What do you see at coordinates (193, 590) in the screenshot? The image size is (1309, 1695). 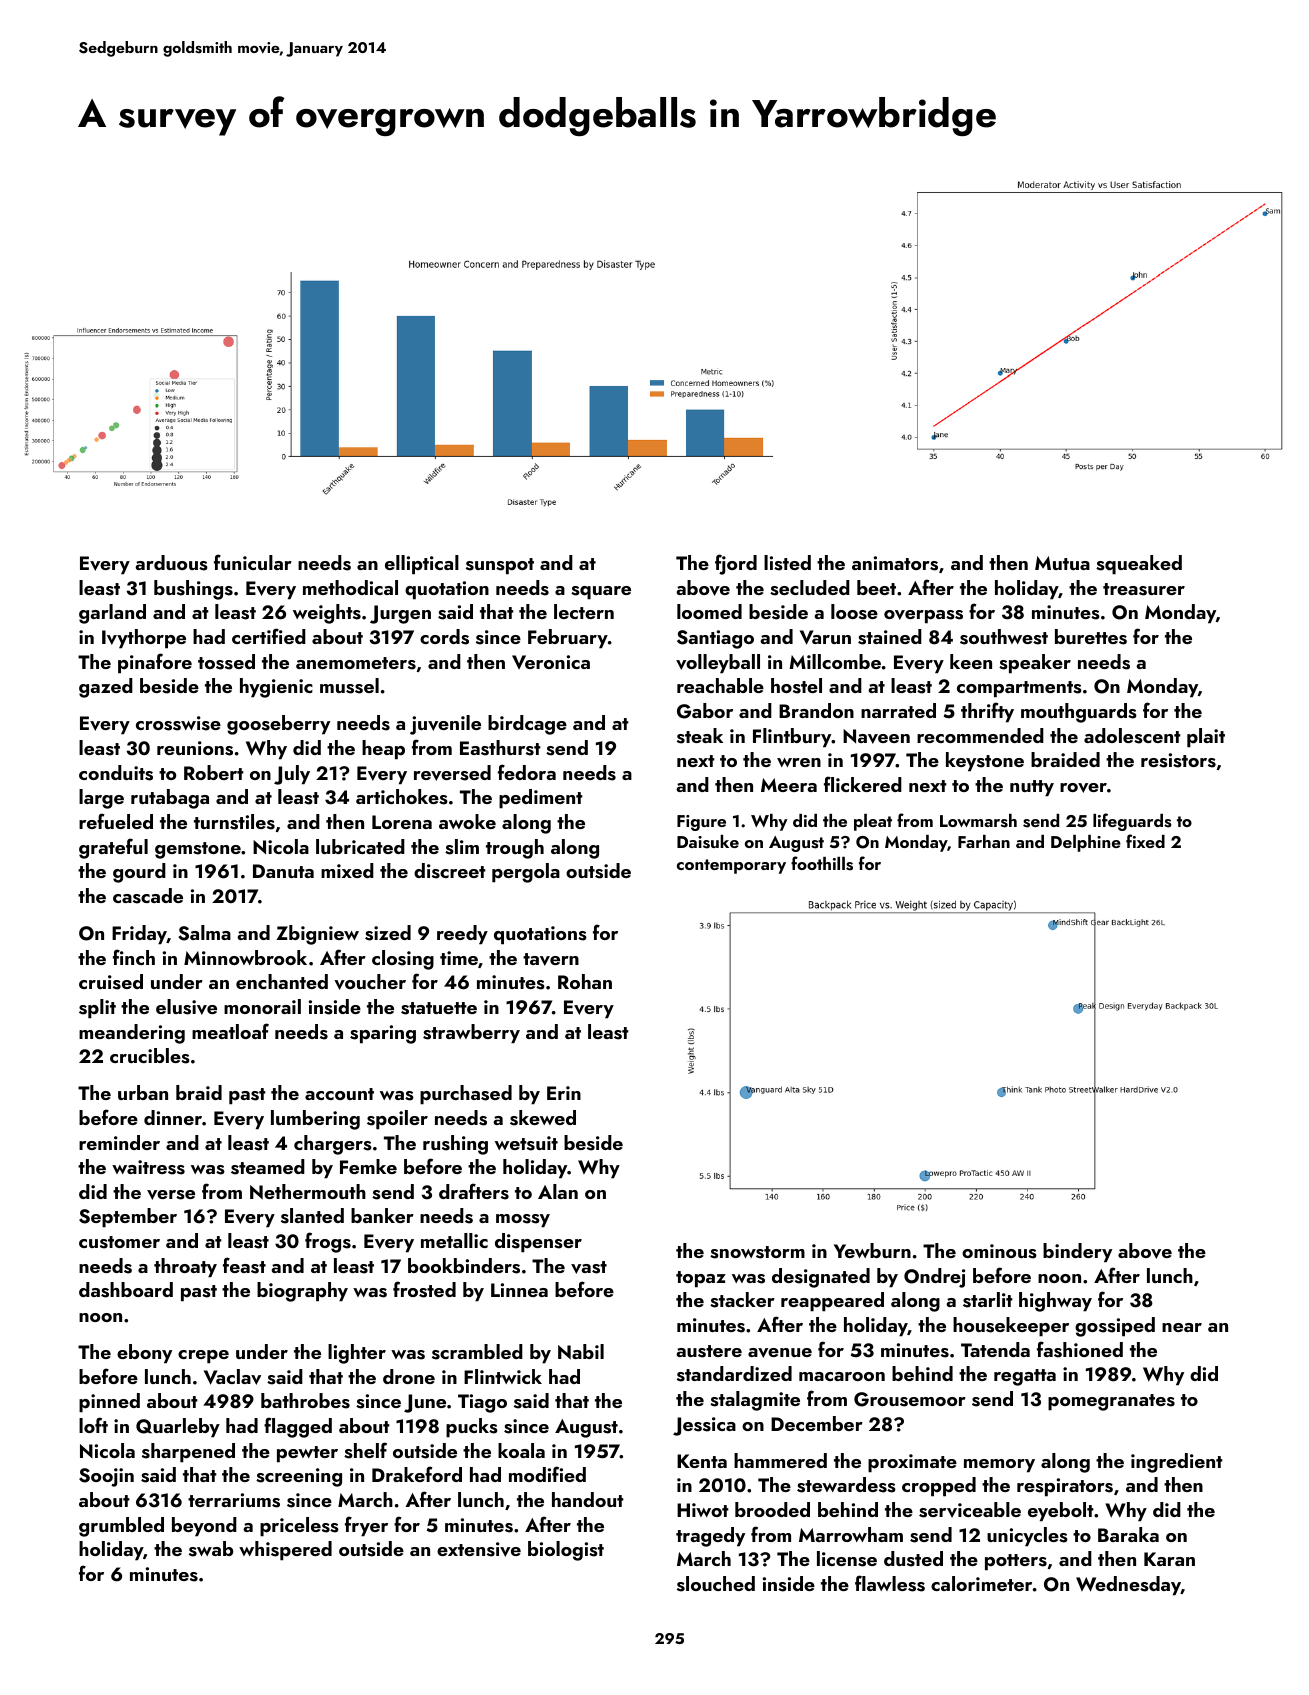 I see `bushings` at bounding box center [193, 590].
